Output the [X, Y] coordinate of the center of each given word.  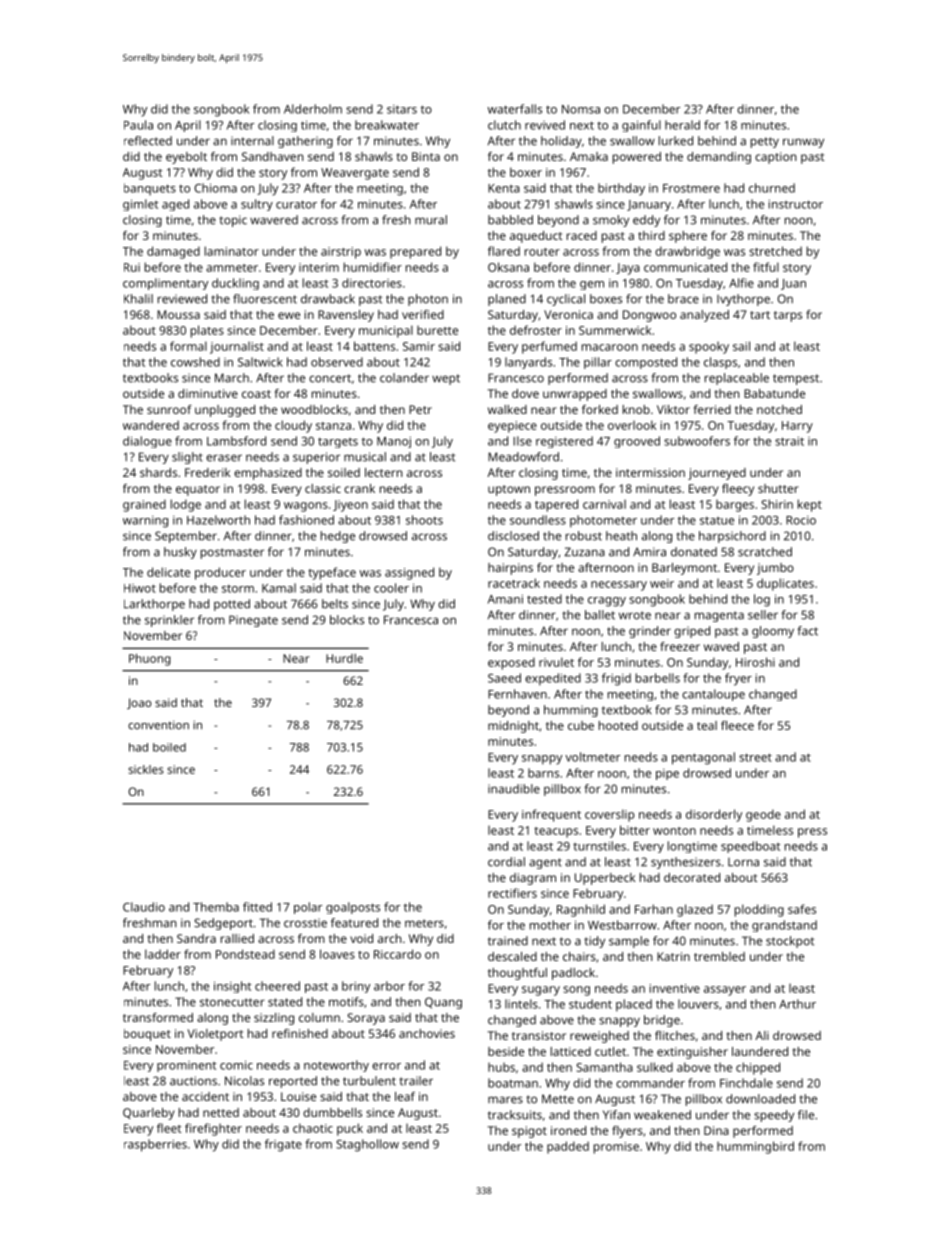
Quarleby [149, 1114]
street [755, 757]
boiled [169, 747]
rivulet [556, 662]
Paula [138, 125]
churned [772, 188]
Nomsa [581, 109]
